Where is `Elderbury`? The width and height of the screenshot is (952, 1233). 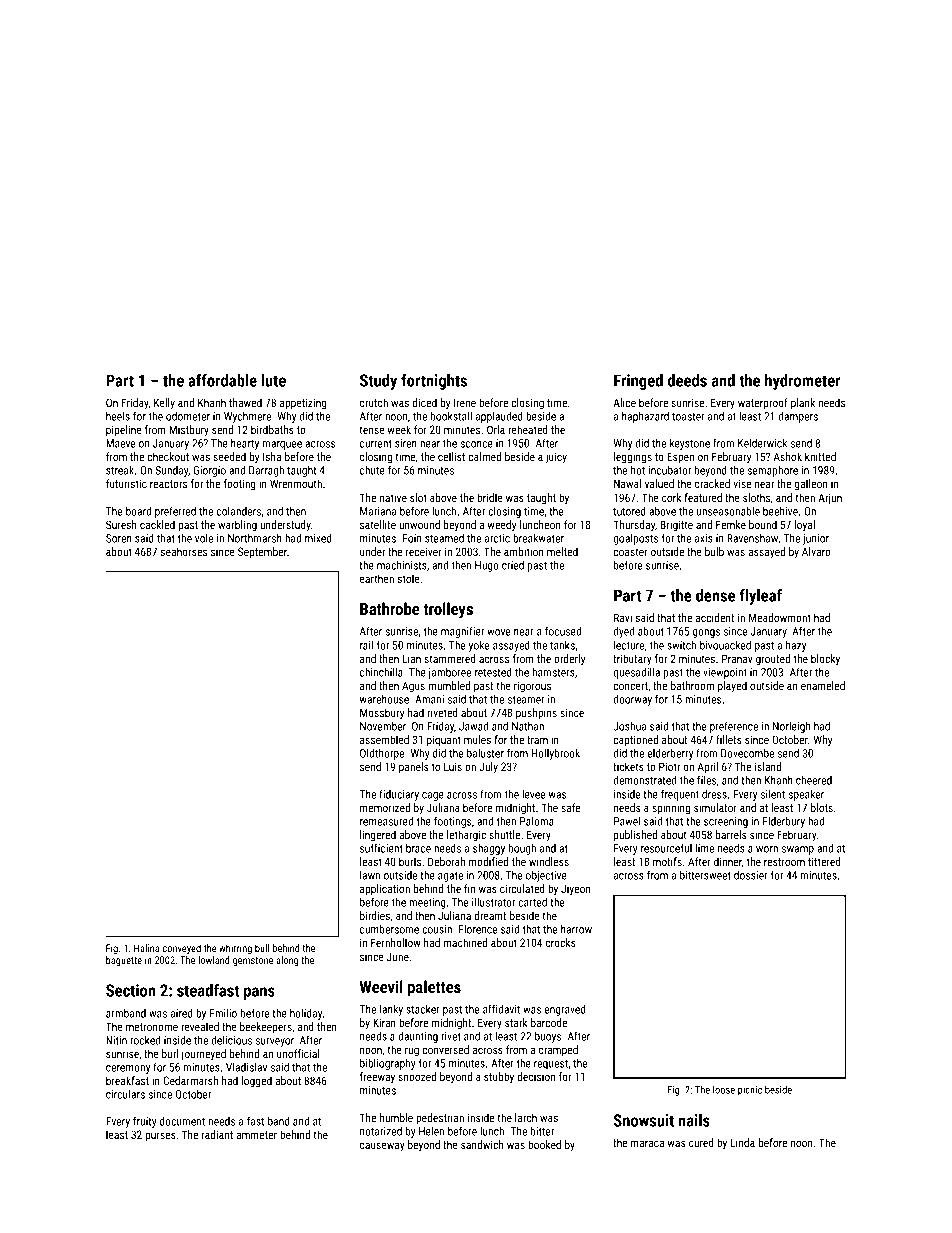
Elderbury is located at coordinates (784, 822).
